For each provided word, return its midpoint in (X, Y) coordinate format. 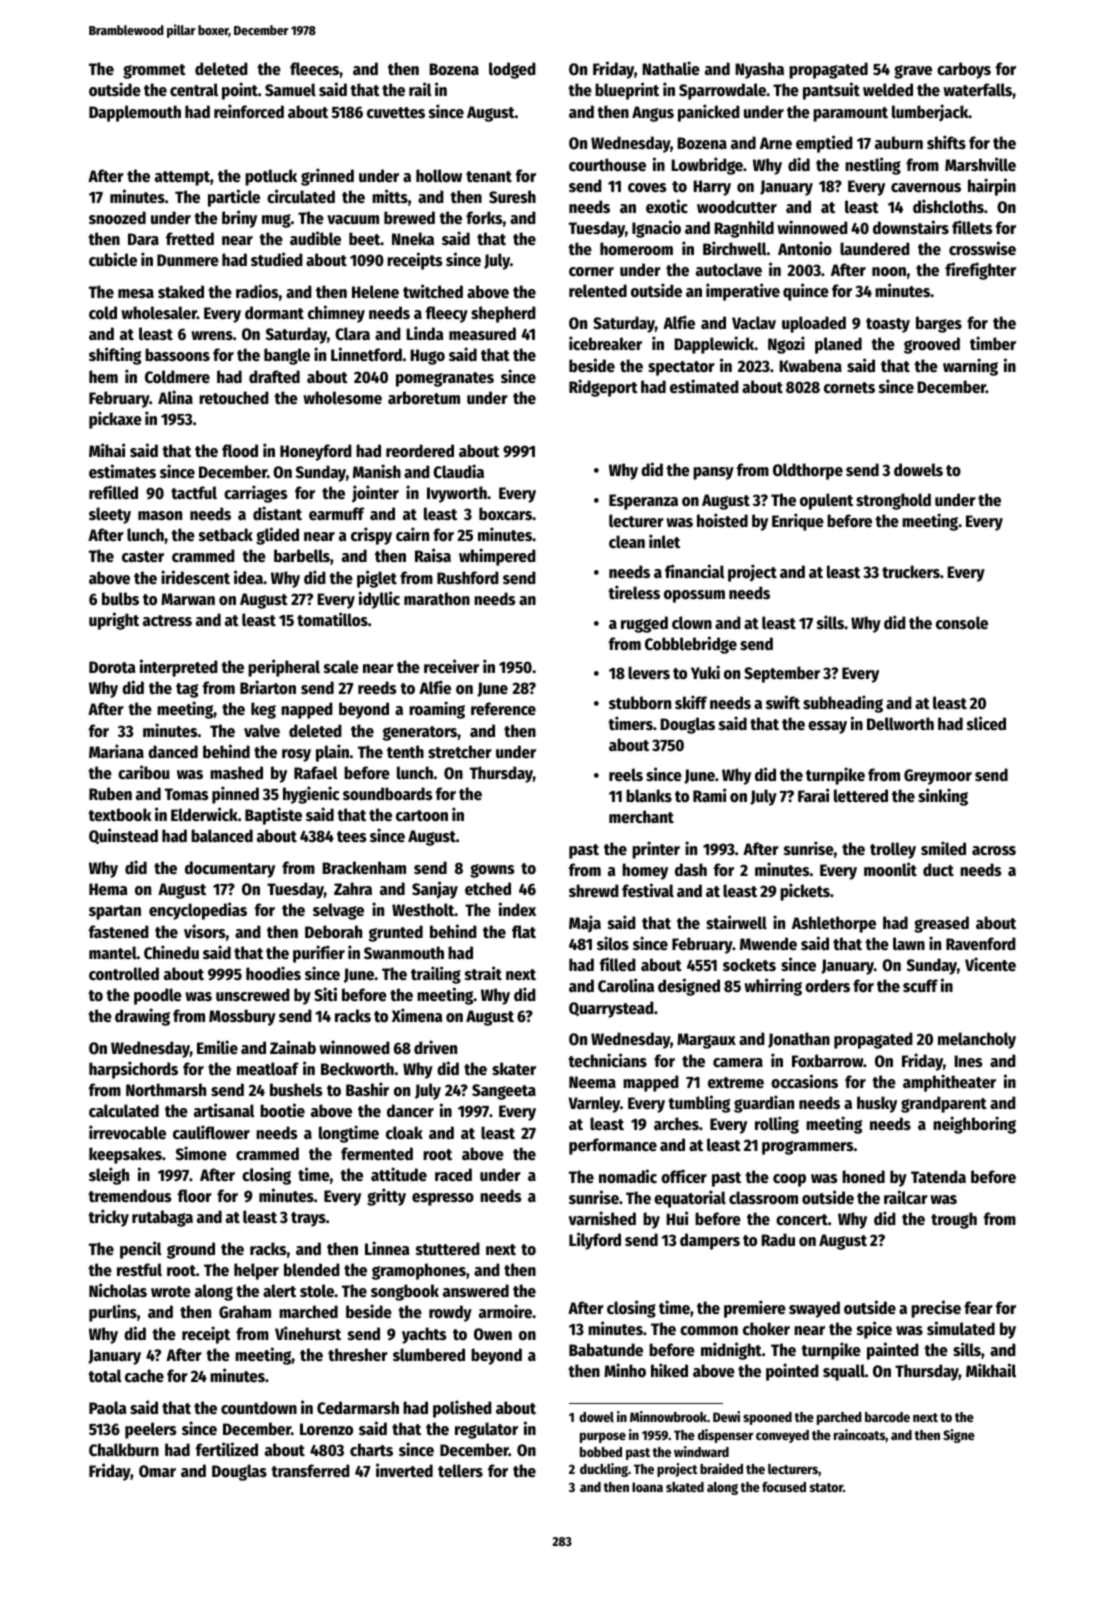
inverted (404, 1470)
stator (826, 1487)
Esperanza (643, 502)
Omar (157, 1471)
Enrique (798, 522)
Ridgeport (603, 388)
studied (277, 259)
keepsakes (125, 1155)
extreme (736, 1083)
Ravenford (981, 944)
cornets (849, 388)
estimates (122, 471)
